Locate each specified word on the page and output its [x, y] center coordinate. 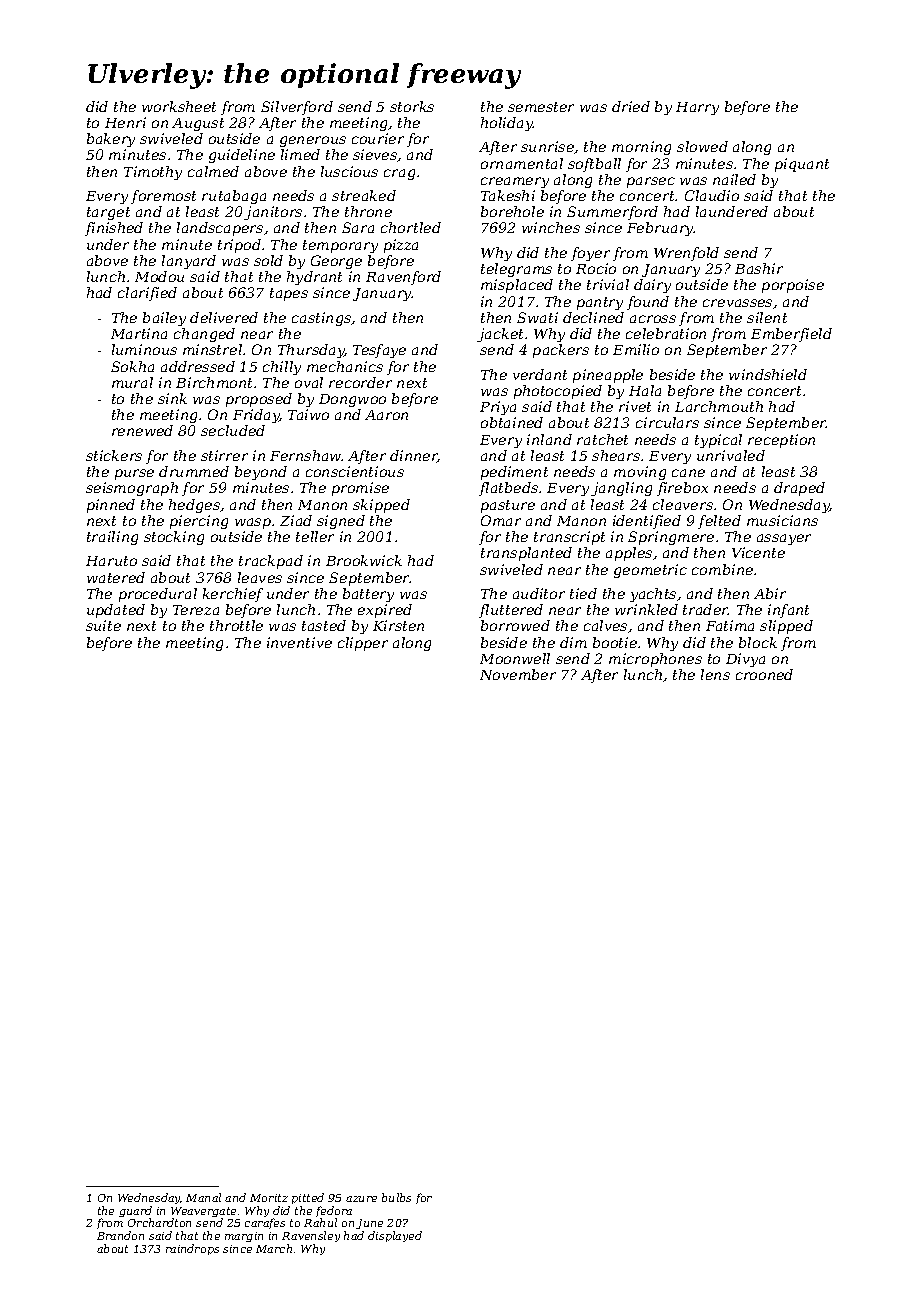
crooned [764, 674]
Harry [697, 108]
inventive [299, 642]
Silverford [297, 108]
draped [799, 489]
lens [715, 674]
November [518, 674]
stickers [114, 455]
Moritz [269, 1198]
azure [361, 1199]
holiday [507, 124]
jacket [500, 335]
